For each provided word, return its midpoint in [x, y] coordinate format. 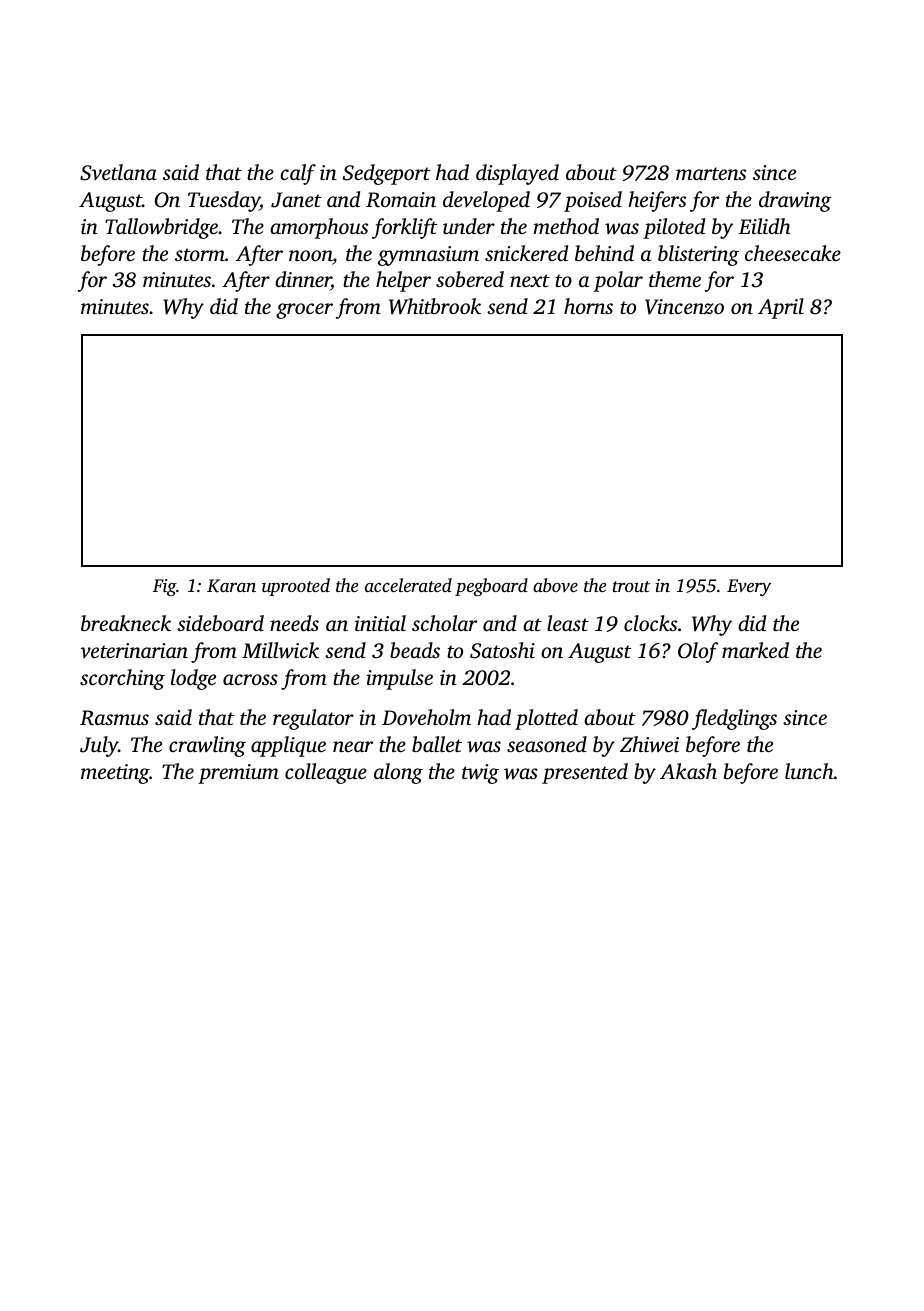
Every [749, 587]
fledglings [734, 719]
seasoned [547, 744]
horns [588, 306]
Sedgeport [386, 174]
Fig [164, 587]
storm [200, 254]
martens [711, 173]
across [250, 679]
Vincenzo [684, 307]
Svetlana [118, 172]
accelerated [408, 585]
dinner [303, 281]
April [781, 308]
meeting [115, 774]
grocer [304, 311]
